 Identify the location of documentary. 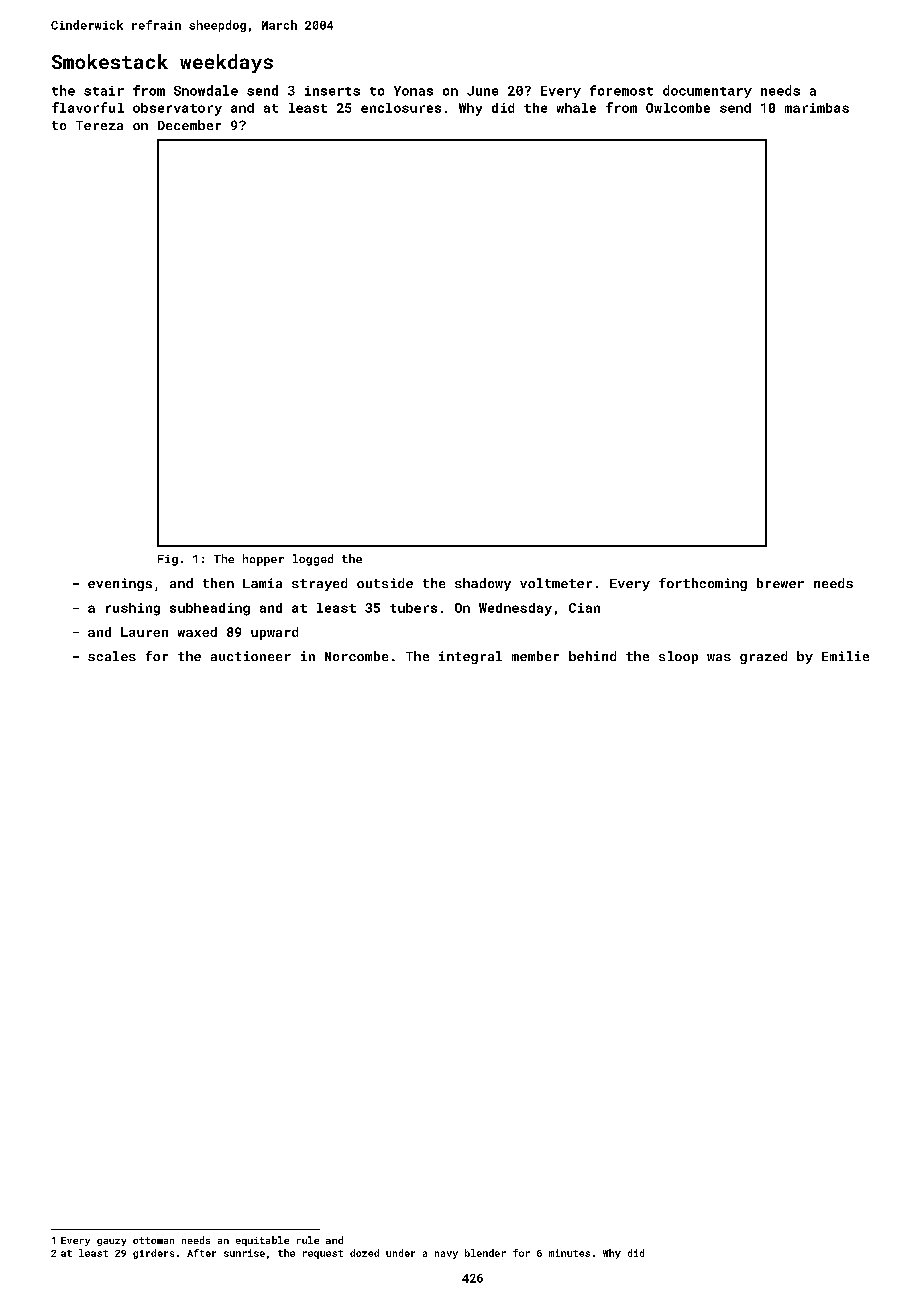
(707, 91).
